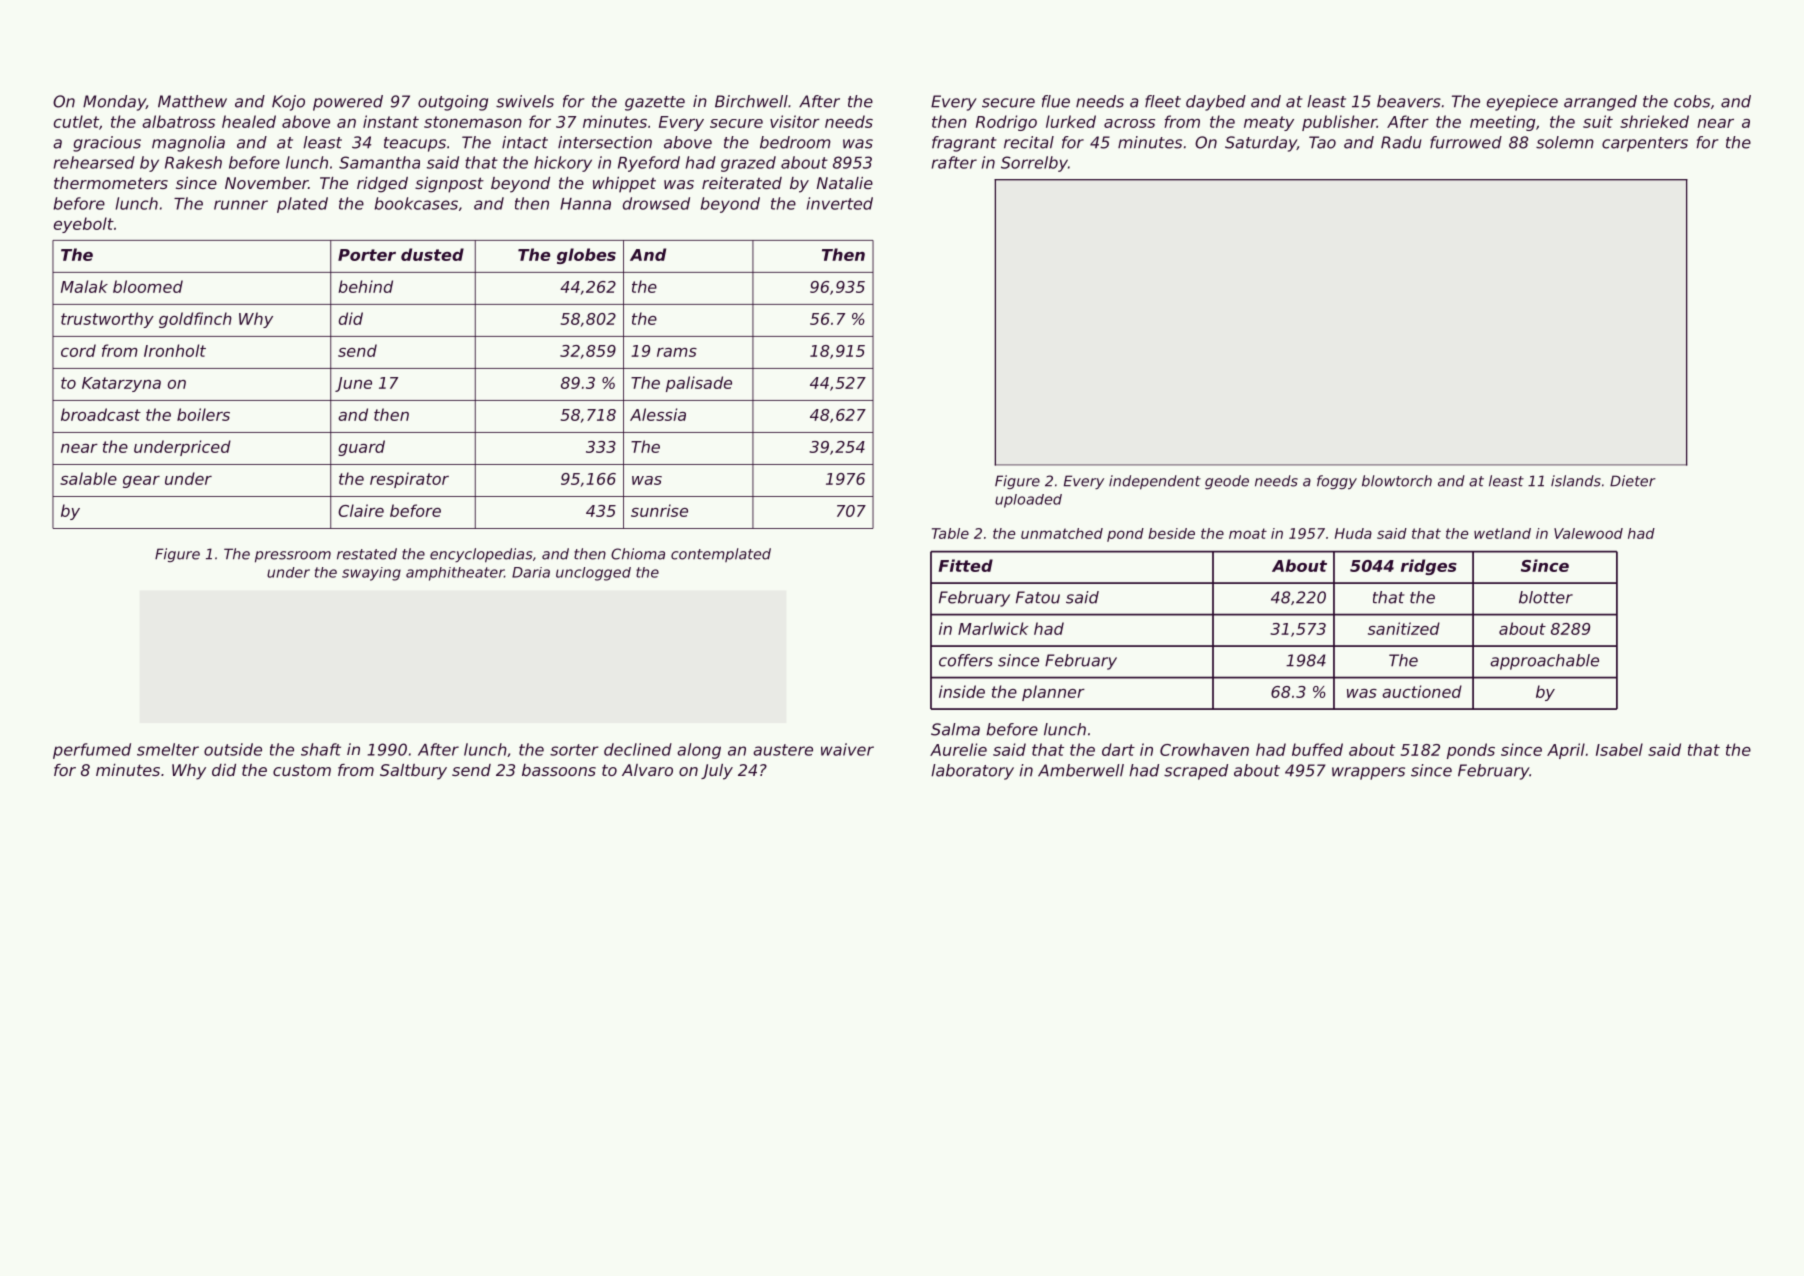  Describe the element at coordinates (192, 101) in the screenshot. I see `Matthew` at that location.
